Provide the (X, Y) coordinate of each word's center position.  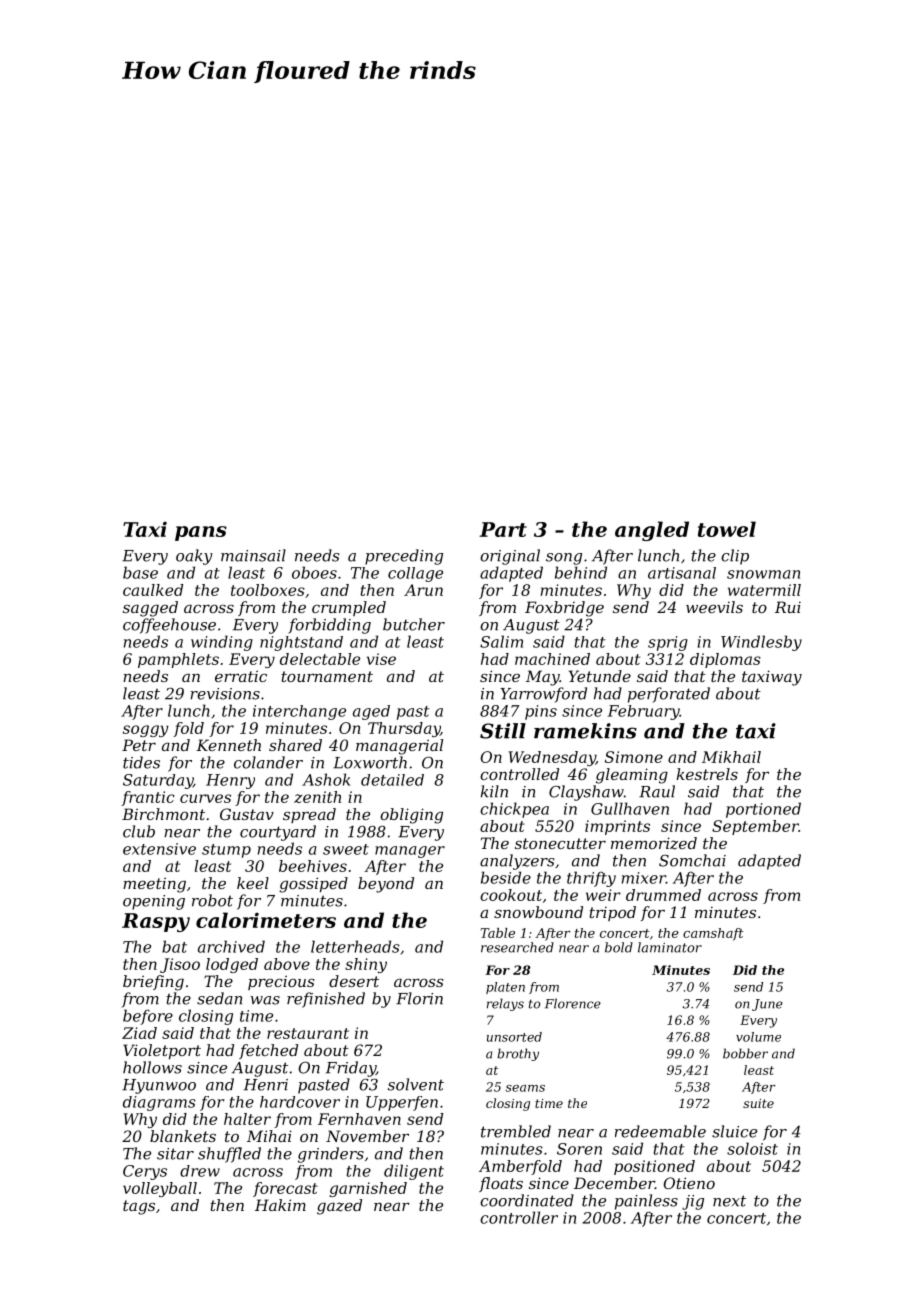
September (755, 827)
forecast (285, 1189)
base (140, 572)
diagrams (159, 1103)
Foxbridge (564, 609)
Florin (419, 998)
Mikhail (731, 757)
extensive (159, 849)
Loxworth (370, 762)
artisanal (682, 573)
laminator (670, 947)
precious (281, 982)
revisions (225, 694)
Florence (573, 1003)
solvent (416, 1084)
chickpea (514, 810)
